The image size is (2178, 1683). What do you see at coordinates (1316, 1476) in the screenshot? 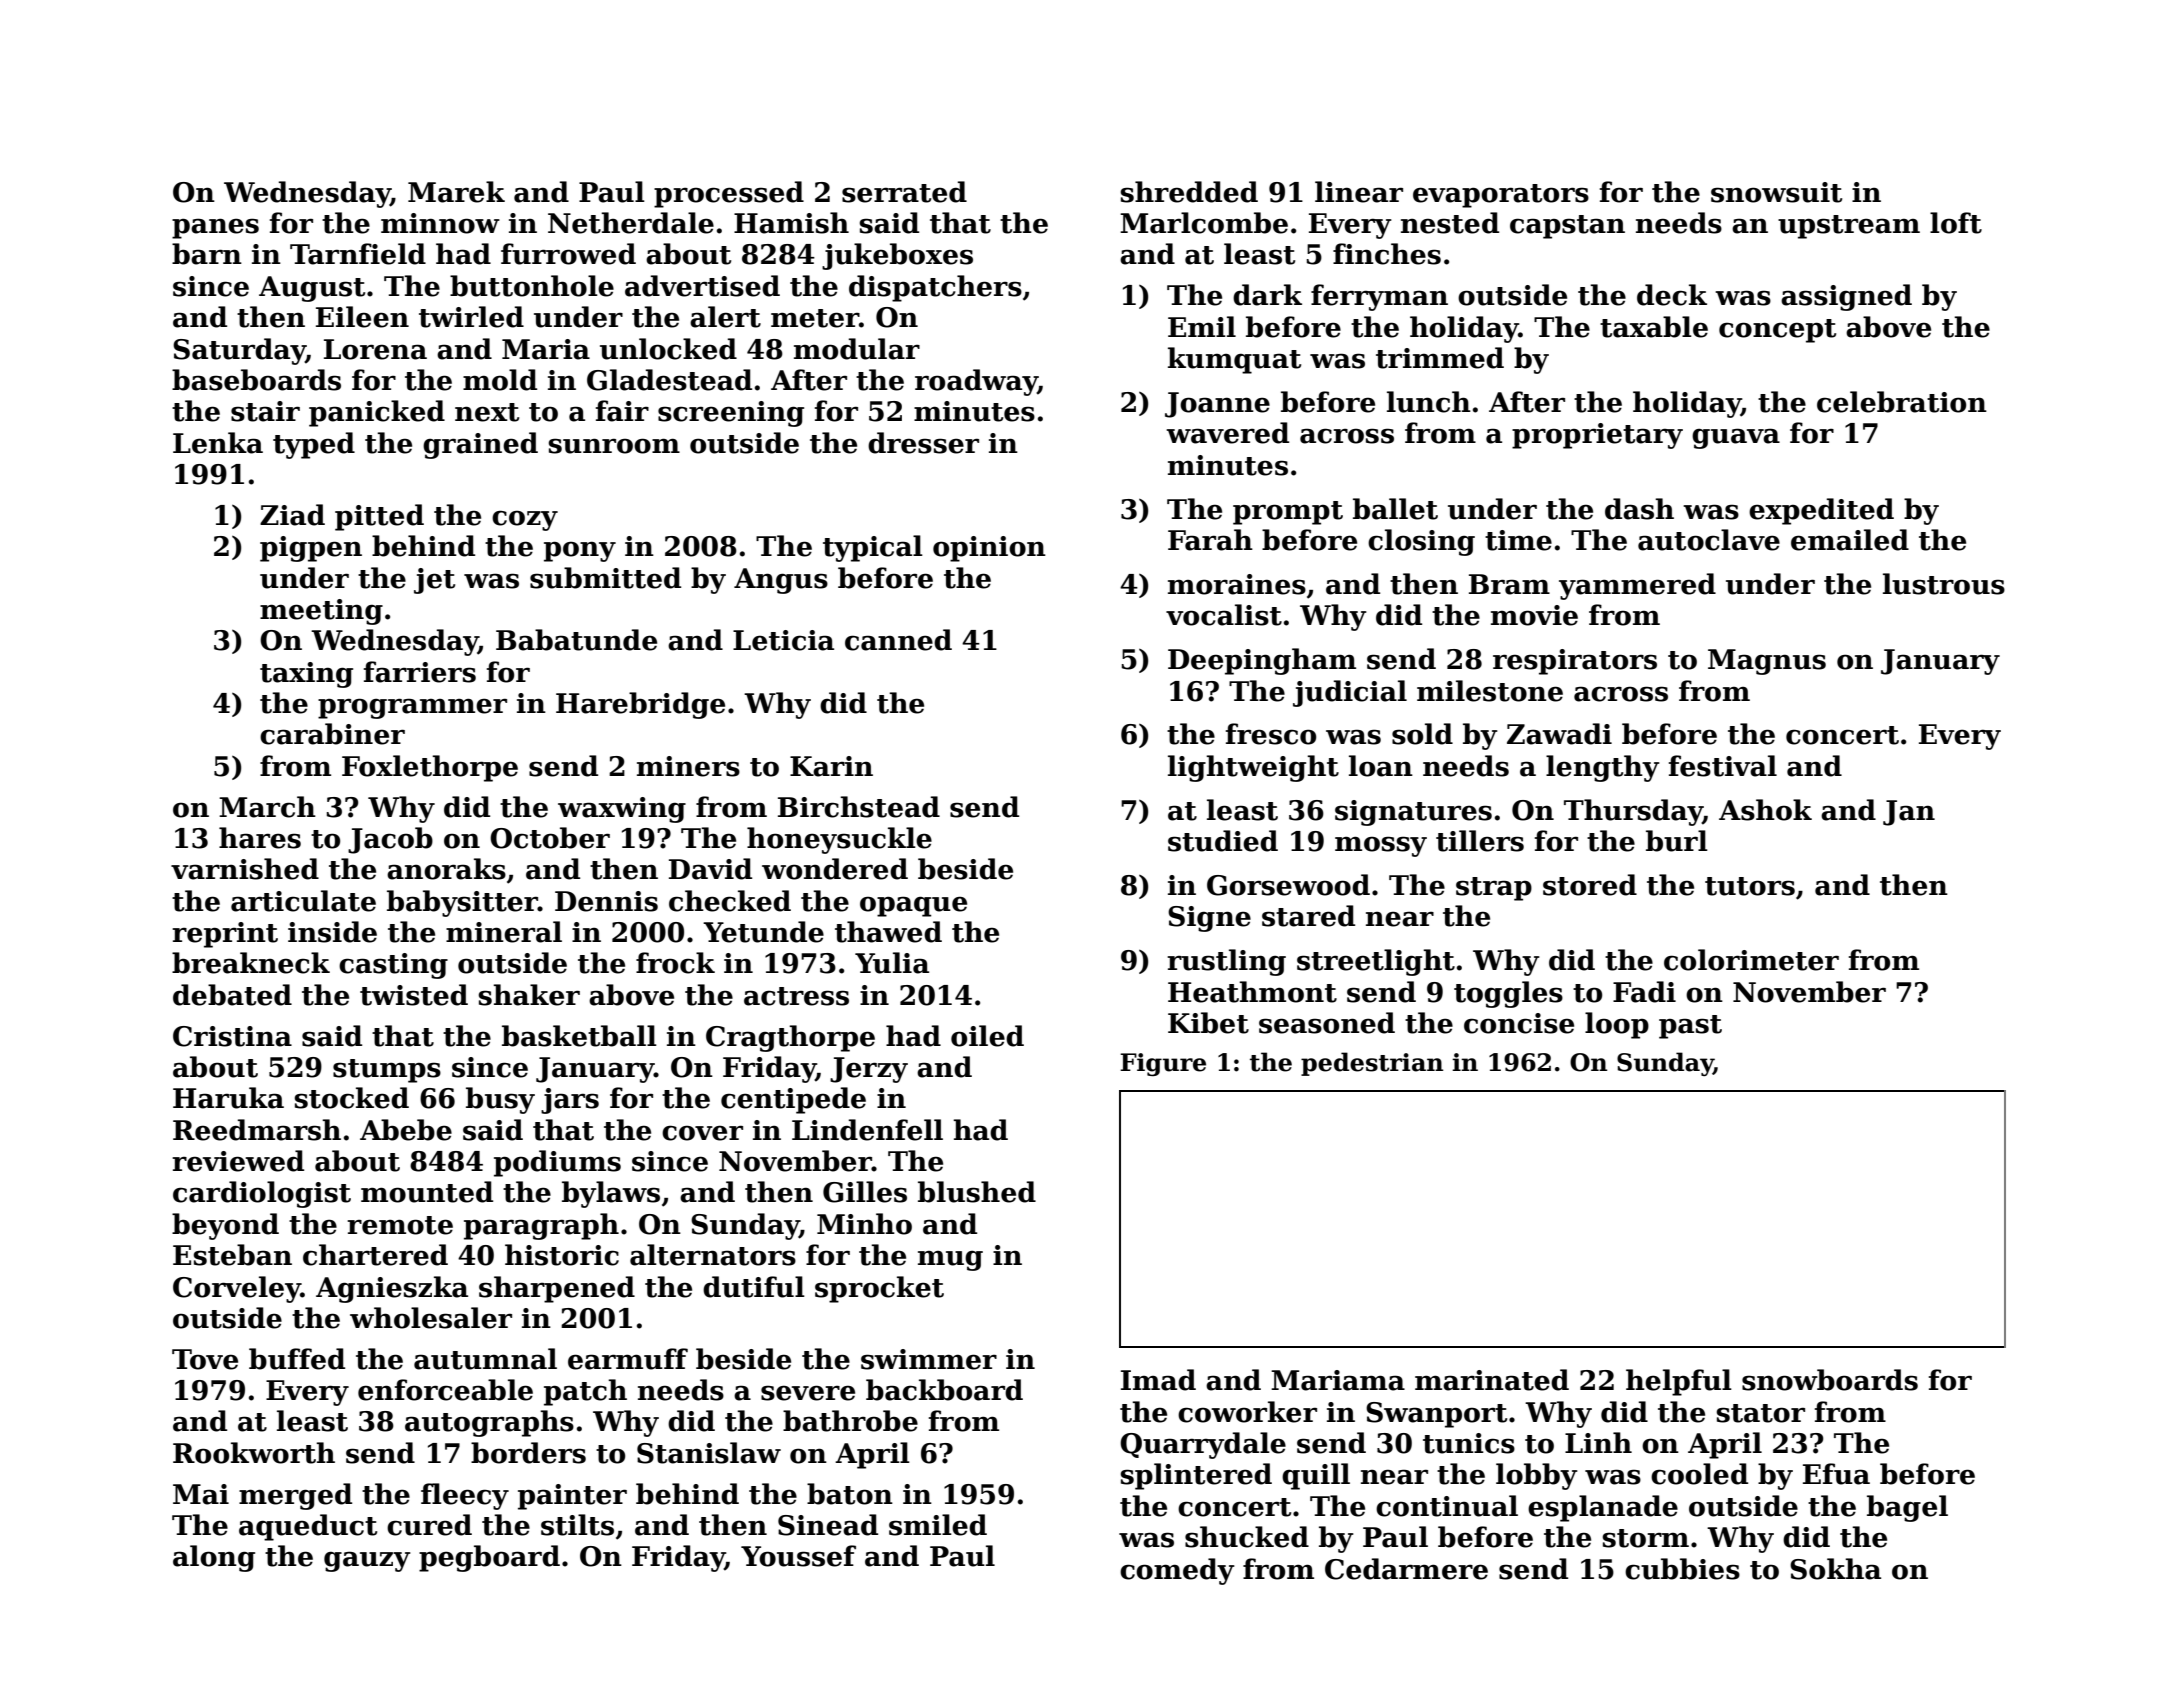
I see `quill` at bounding box center [1316, 1476].
